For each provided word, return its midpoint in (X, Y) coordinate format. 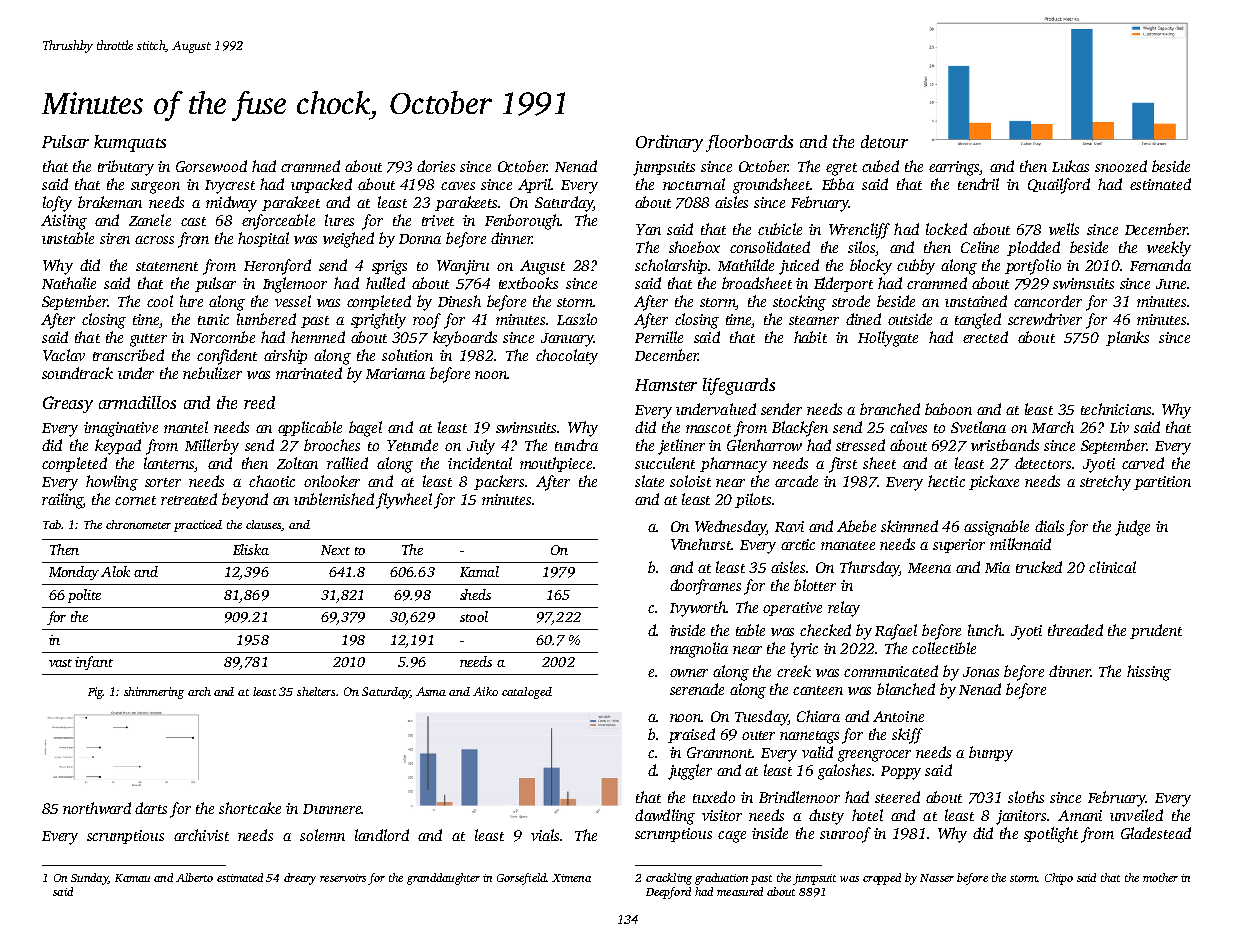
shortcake (250, 808)
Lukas (1070, 166)
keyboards (465, 339)
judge (1132, 528)
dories (436, 166)
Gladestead (1156, 833)
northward (97, 808)
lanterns (169, 463)
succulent (665, 463)
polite (84, 596)
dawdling (665, 817)
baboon (948, 409)
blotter (815, 585)
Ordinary (669, 143)
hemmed (318, 337)
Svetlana (978, 427)
